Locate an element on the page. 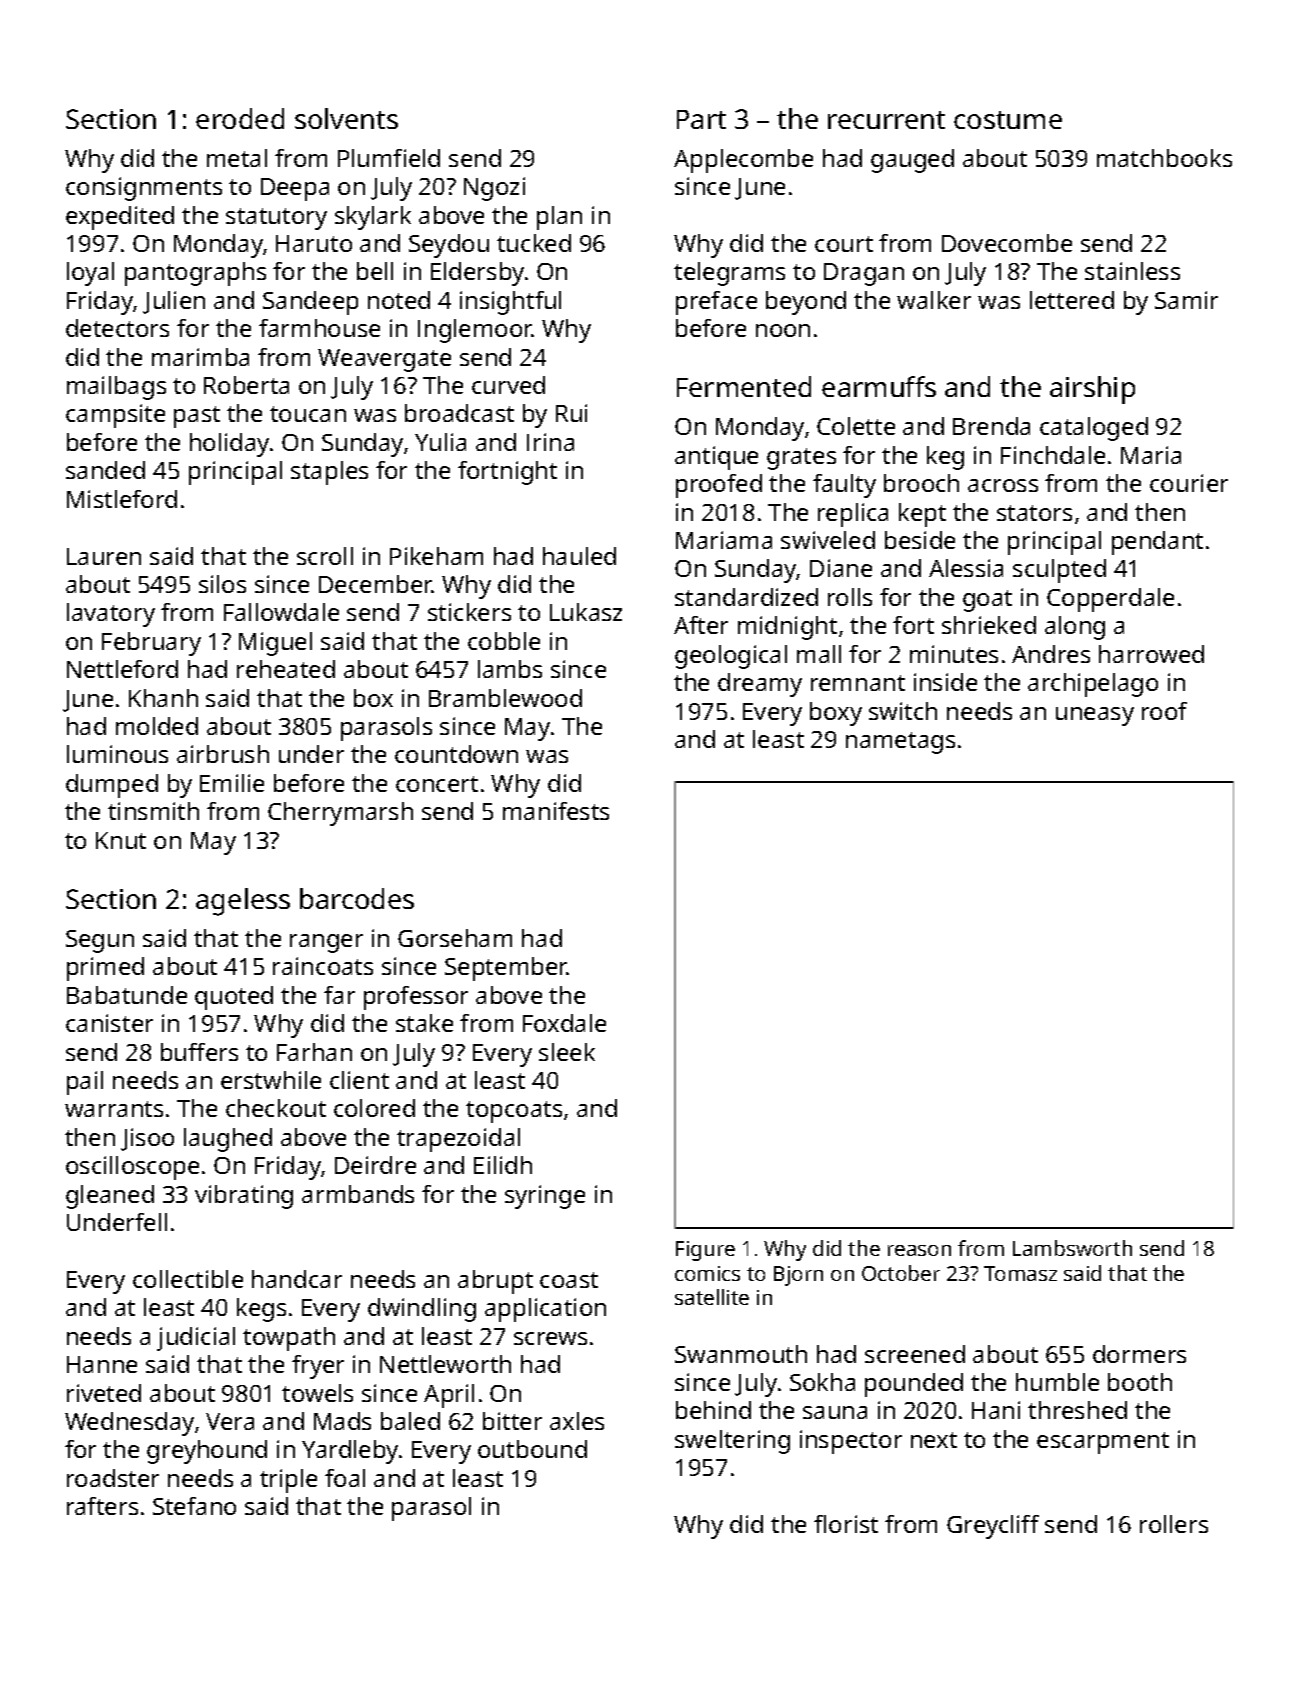 The width and height of the image is (1299, 1681). Bjorn is located at coordinates (798, 1276).
